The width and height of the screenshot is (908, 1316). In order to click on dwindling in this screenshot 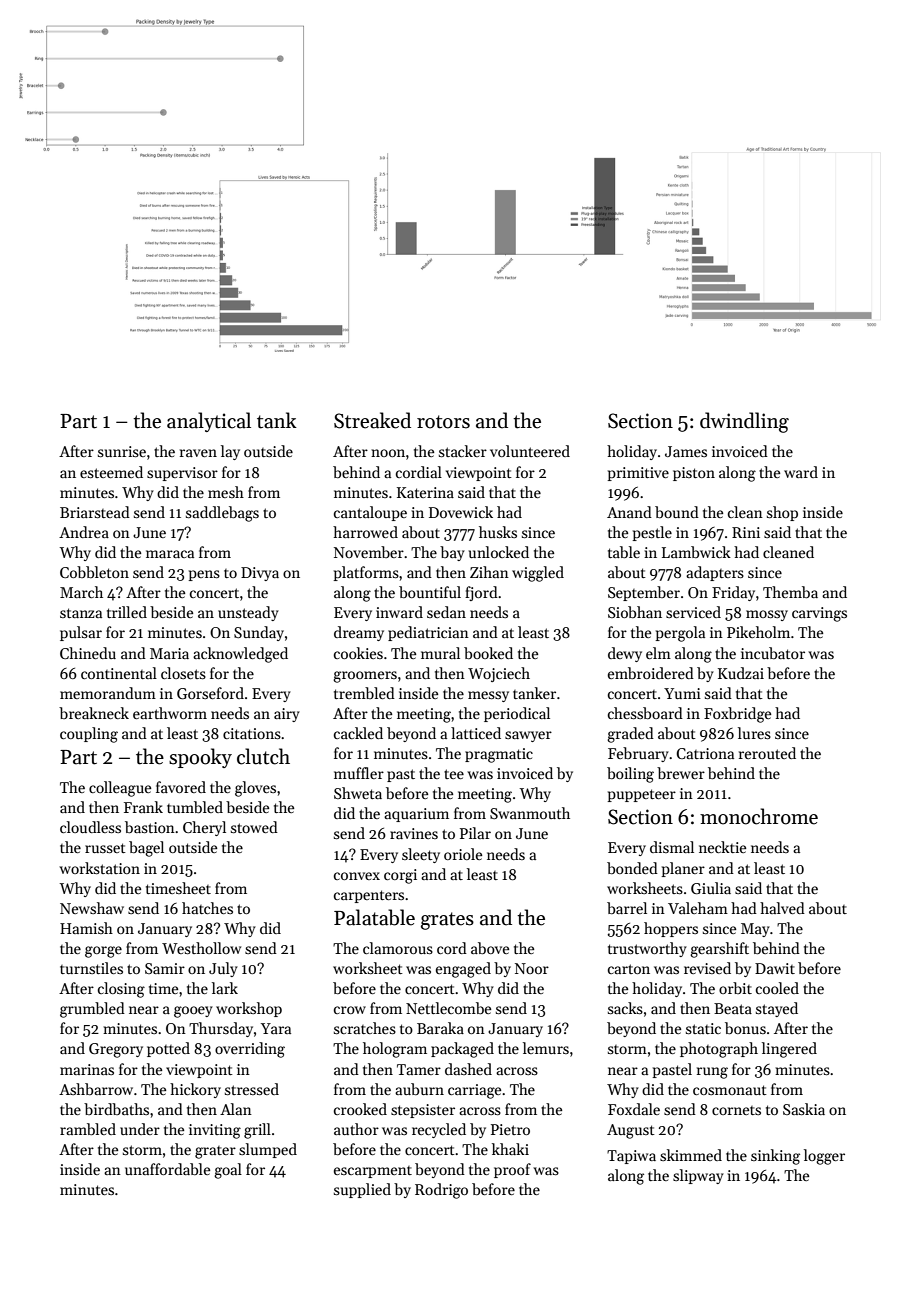, I will do `click(744, 422)`.
